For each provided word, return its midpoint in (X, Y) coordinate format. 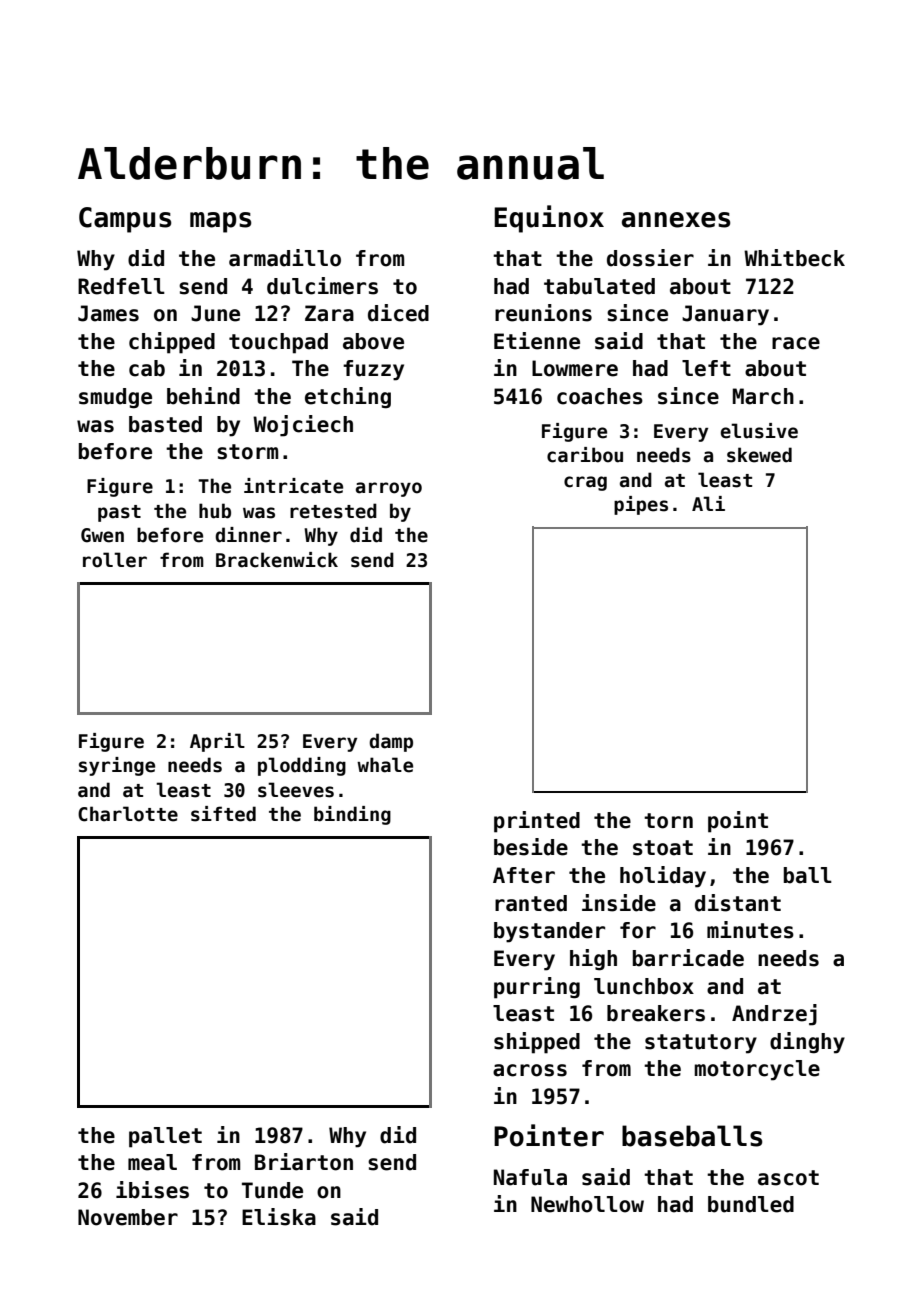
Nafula (530, 1177)
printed (537, 822)
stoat (663, 848)
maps (220, 222)
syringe (117, 766)
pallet (165, 1137)
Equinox (549, 219)
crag (585, 483)
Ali (708, 503)
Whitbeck (794, 258)
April (217, 742)
